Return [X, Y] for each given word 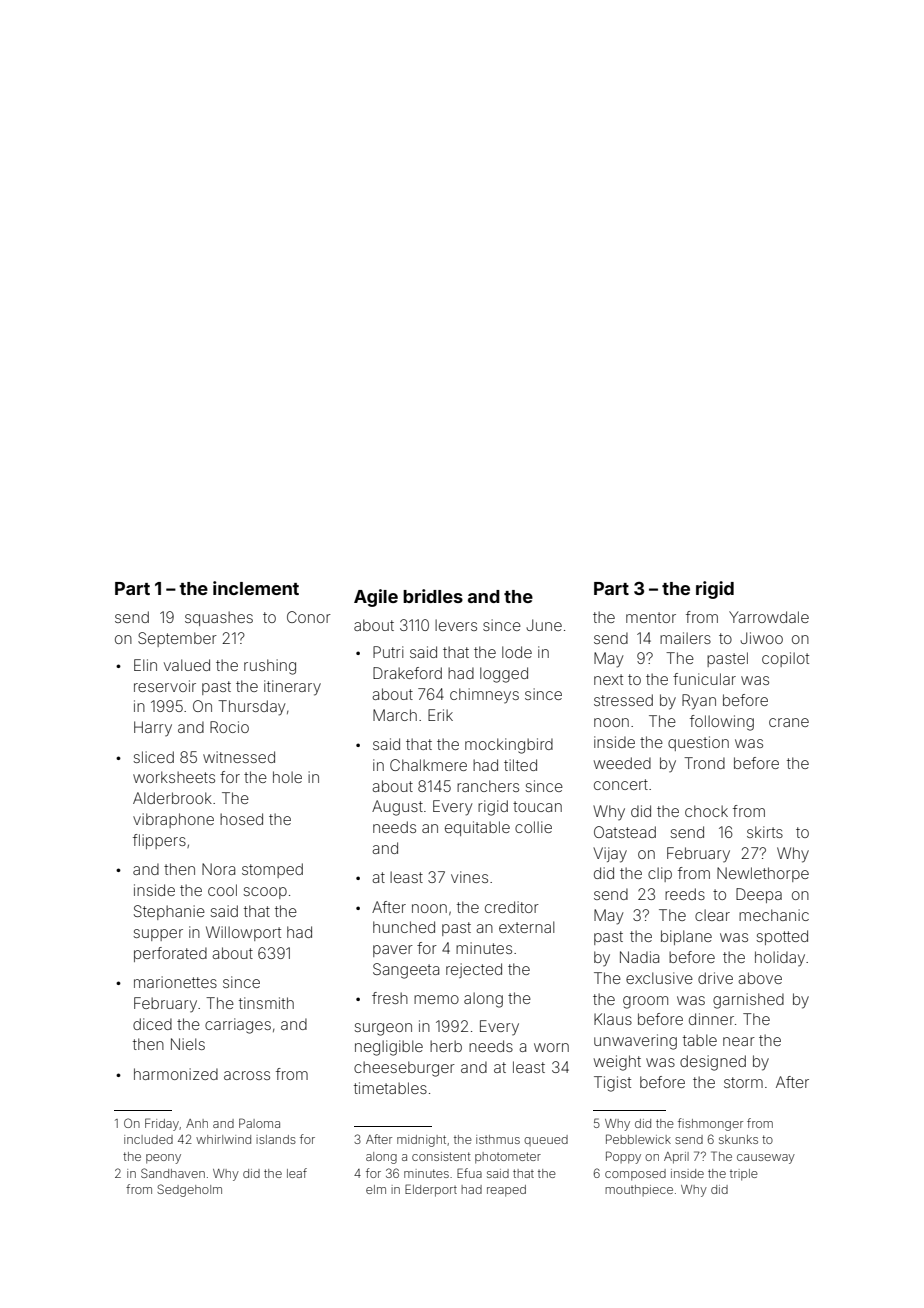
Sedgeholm [189, 1190]
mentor [651, 617]
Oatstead [625, 832]
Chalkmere [428, 765]
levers [456, 625]
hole [287, 777]
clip [660, 874]
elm [376, 1189]
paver [393, 951]
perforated [170, 954]
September [177, 639]
